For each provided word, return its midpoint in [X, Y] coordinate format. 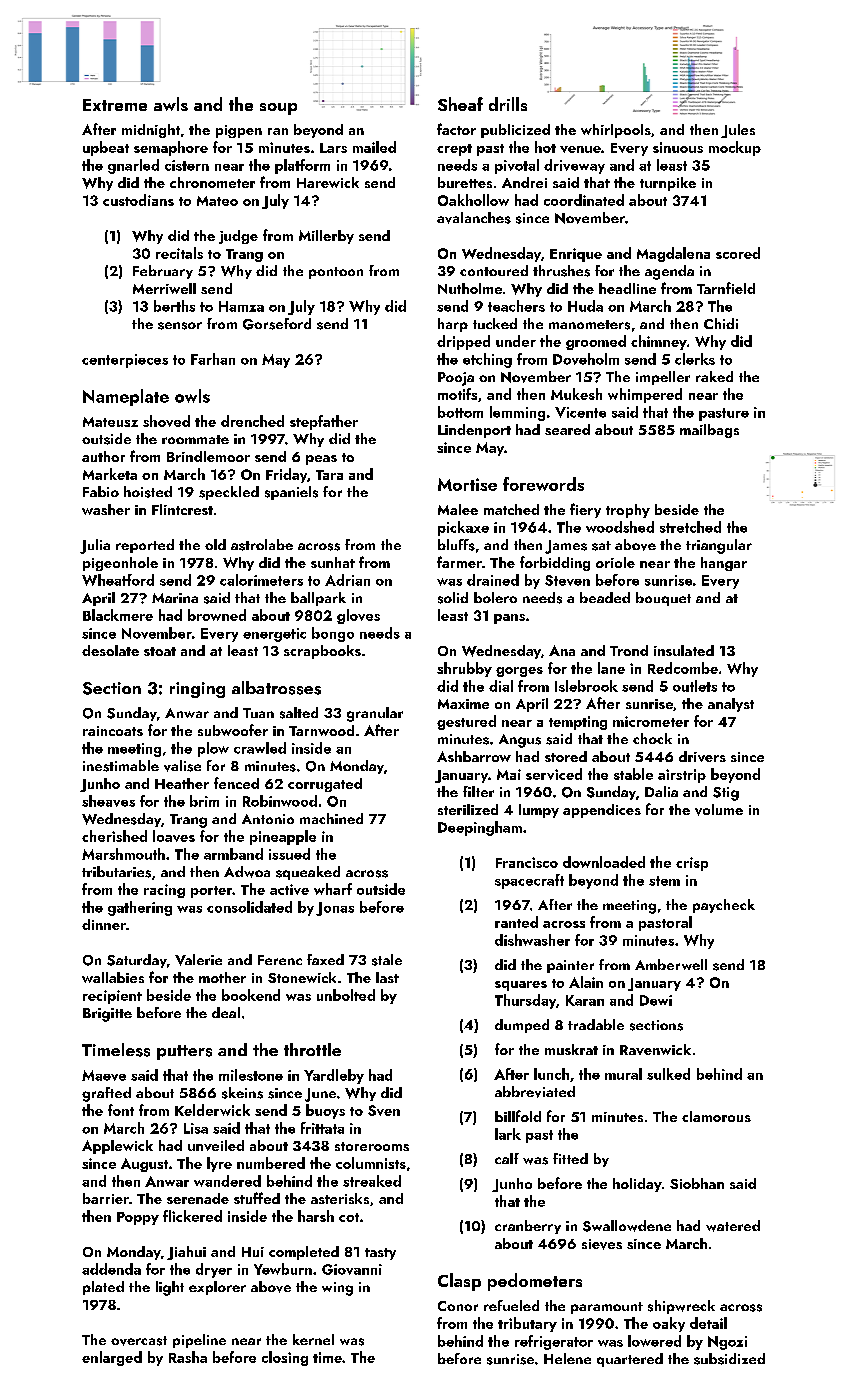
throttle [312, 1049]
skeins [242, 1093]
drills [508, 104]
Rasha [188, 1357]
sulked [668, 1074]
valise [182, 766]
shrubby [464, 669]
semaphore [171, 148]
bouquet [663, 599]
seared [567, 429]
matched [511, 509]
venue [580, 149]
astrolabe [262, 545]
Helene [567, 1358]
